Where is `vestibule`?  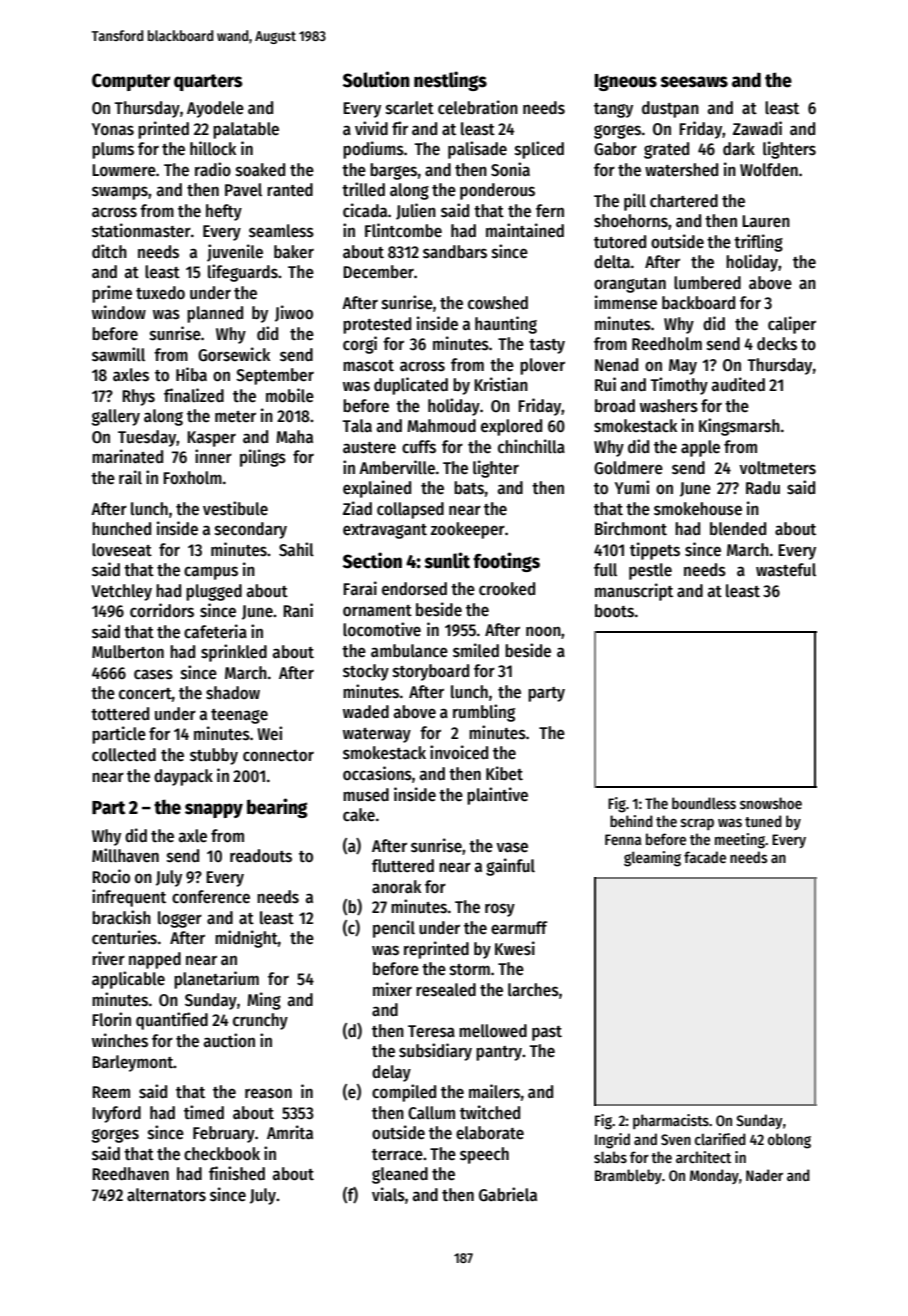
vestibule is located at coordinates (235, 508).
